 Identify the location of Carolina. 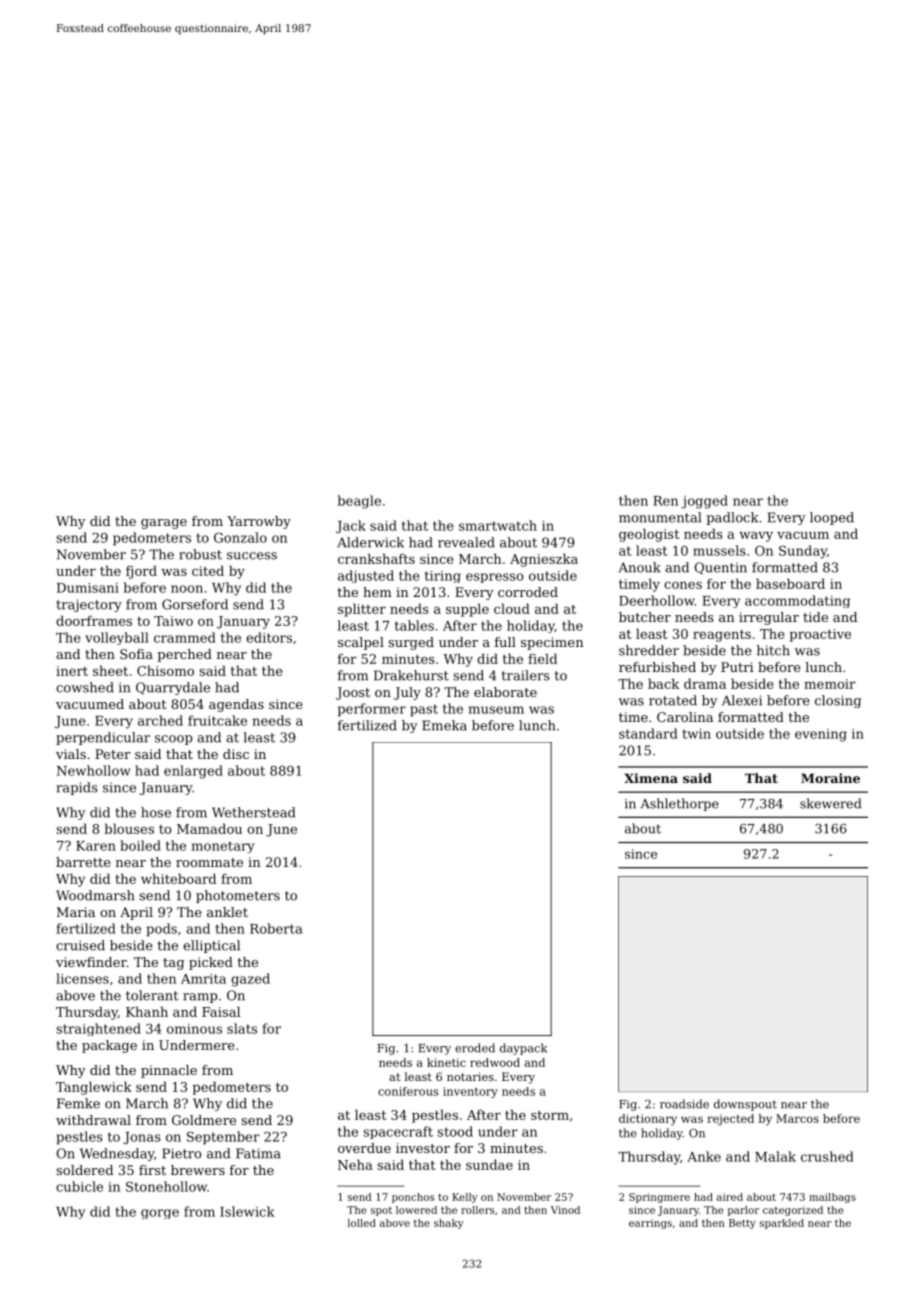
(685, 717).
